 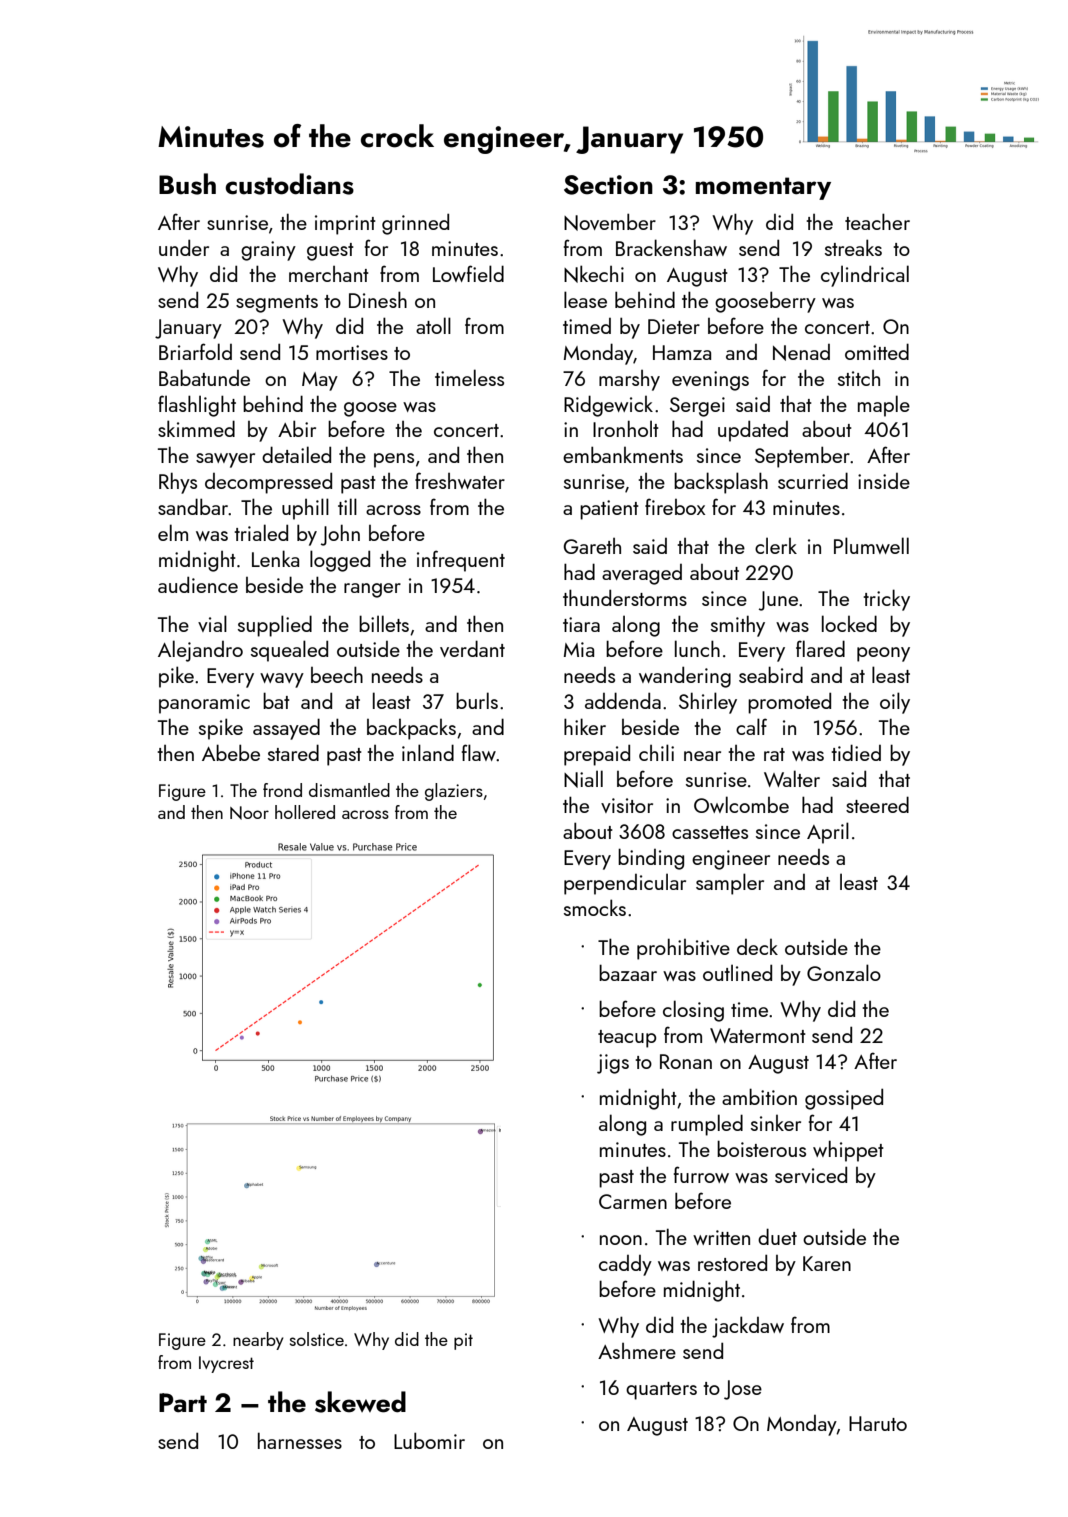 What do you see at coordinates (661, 1391) in the document?
I see `quarters` at bounding box center [661, 1391].
